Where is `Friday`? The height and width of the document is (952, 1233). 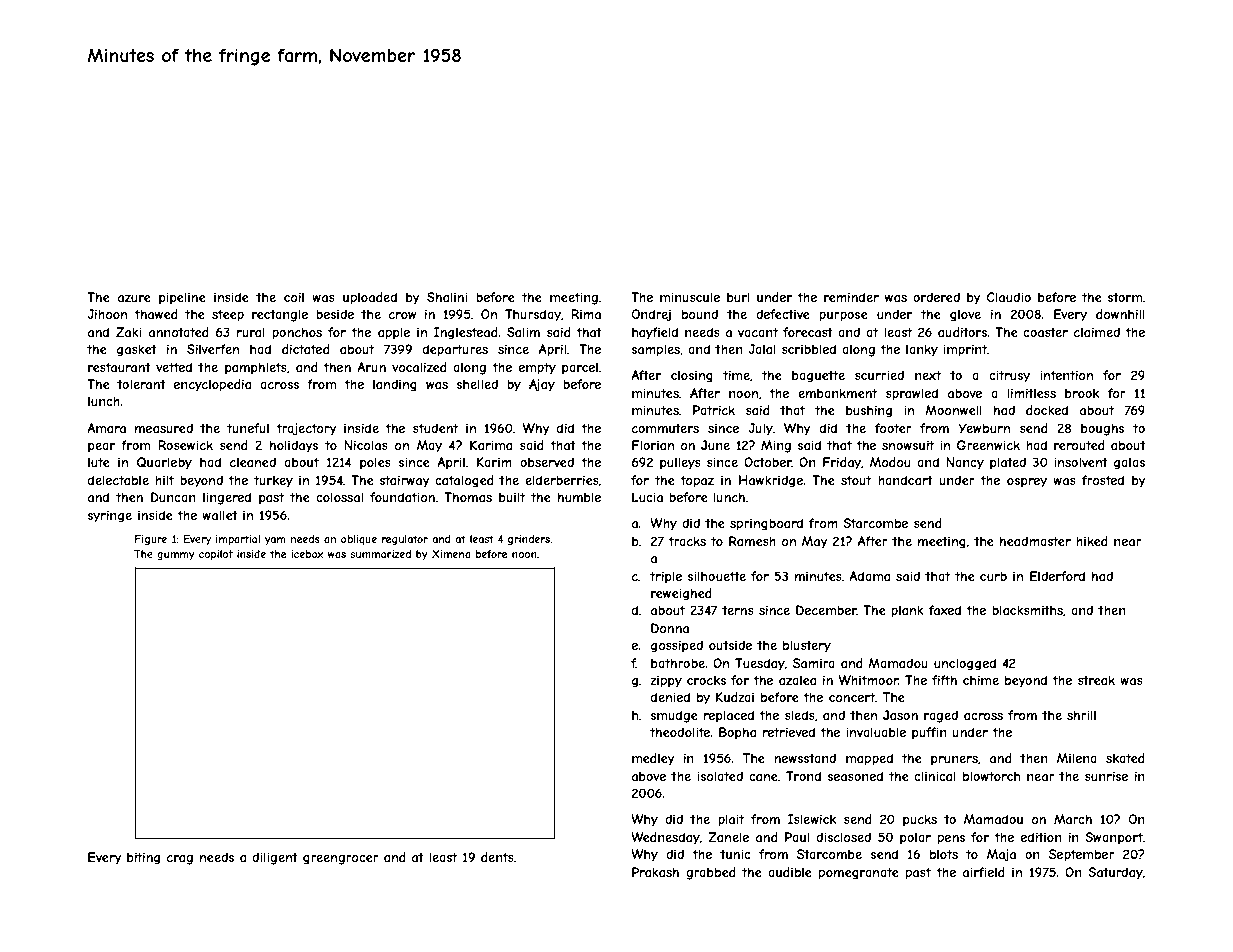 Friday is located at coordinates (842, 463).
